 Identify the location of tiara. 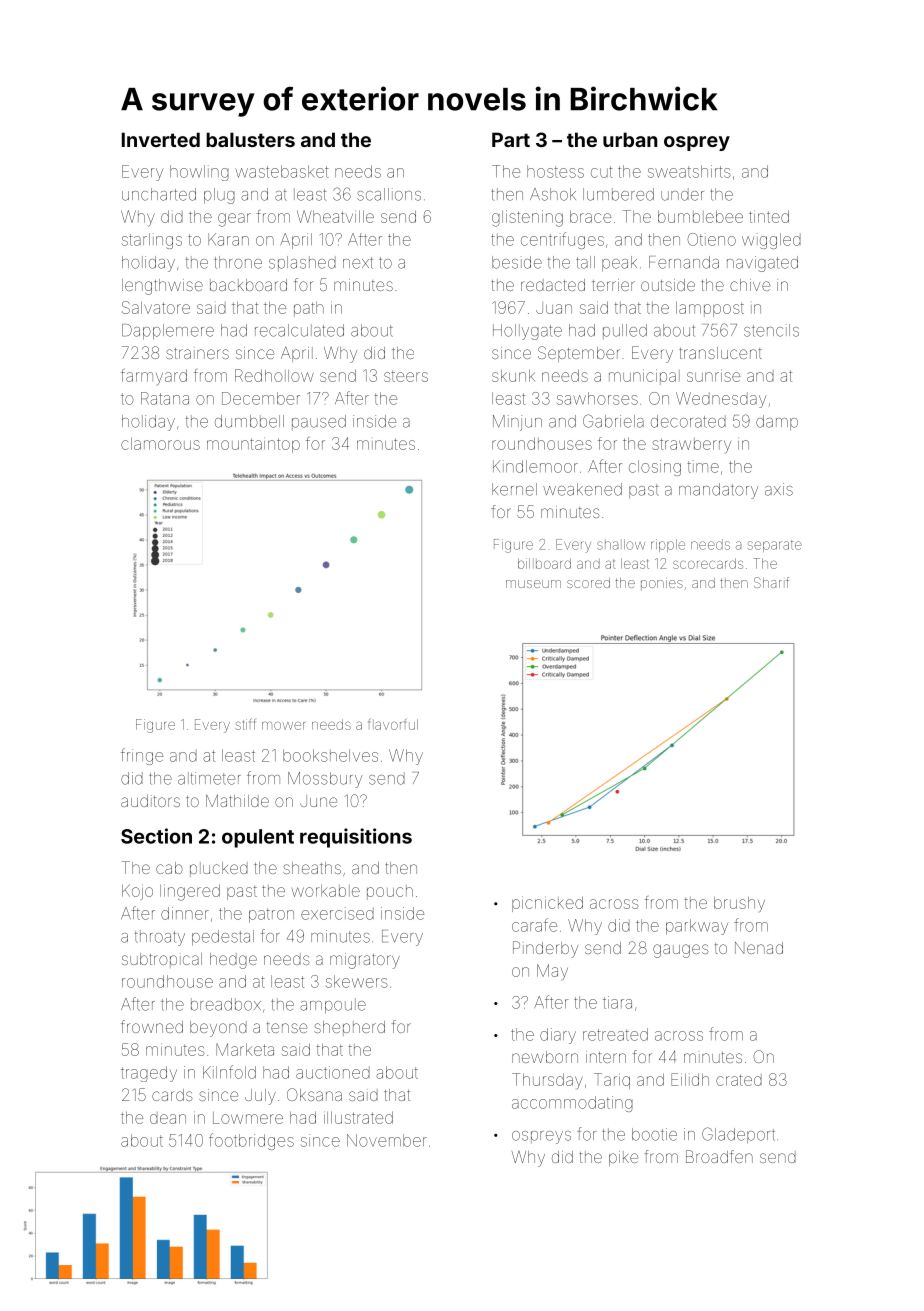
(617, 1002).
